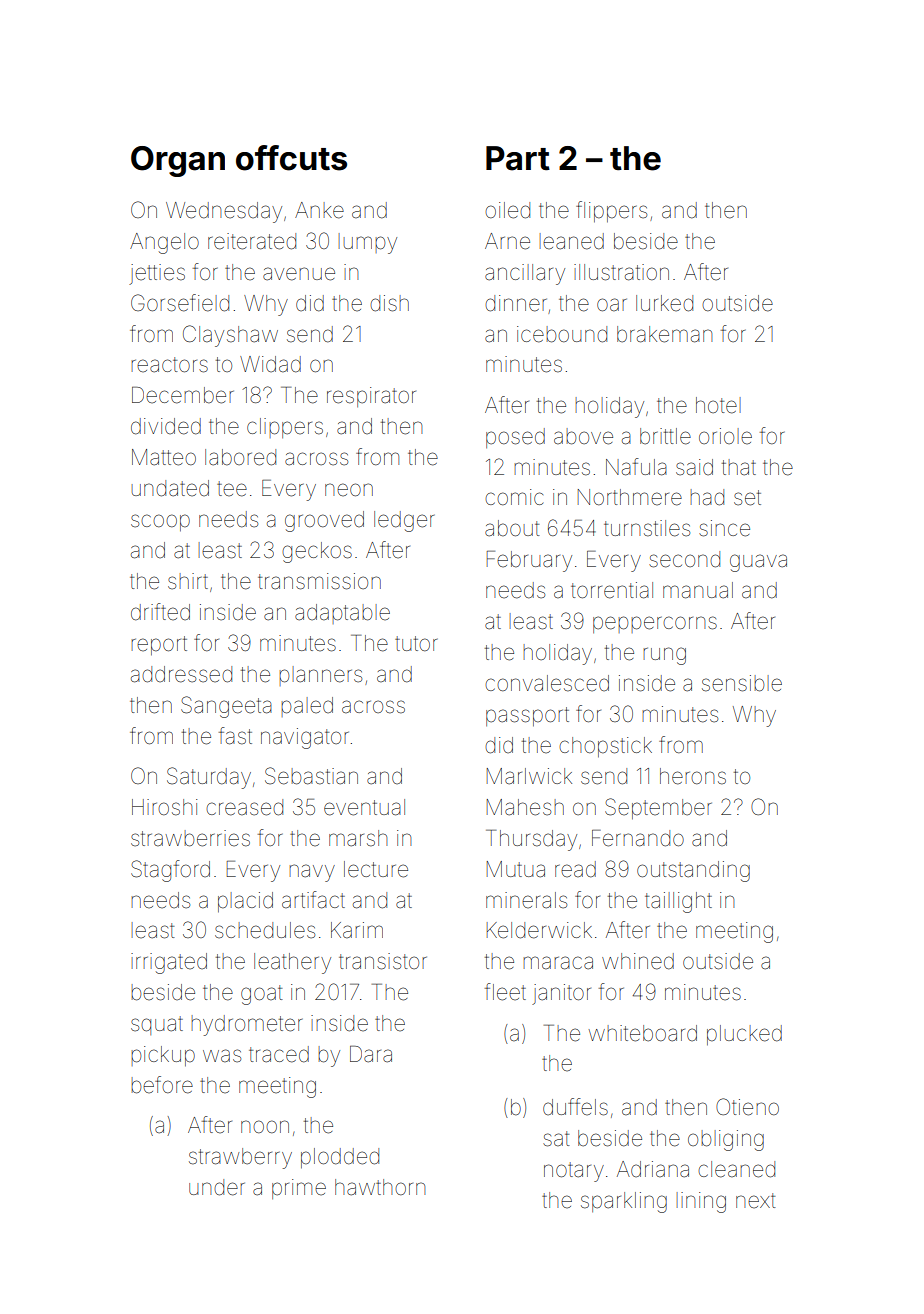  I want to click on neon, so click(349, 490).
